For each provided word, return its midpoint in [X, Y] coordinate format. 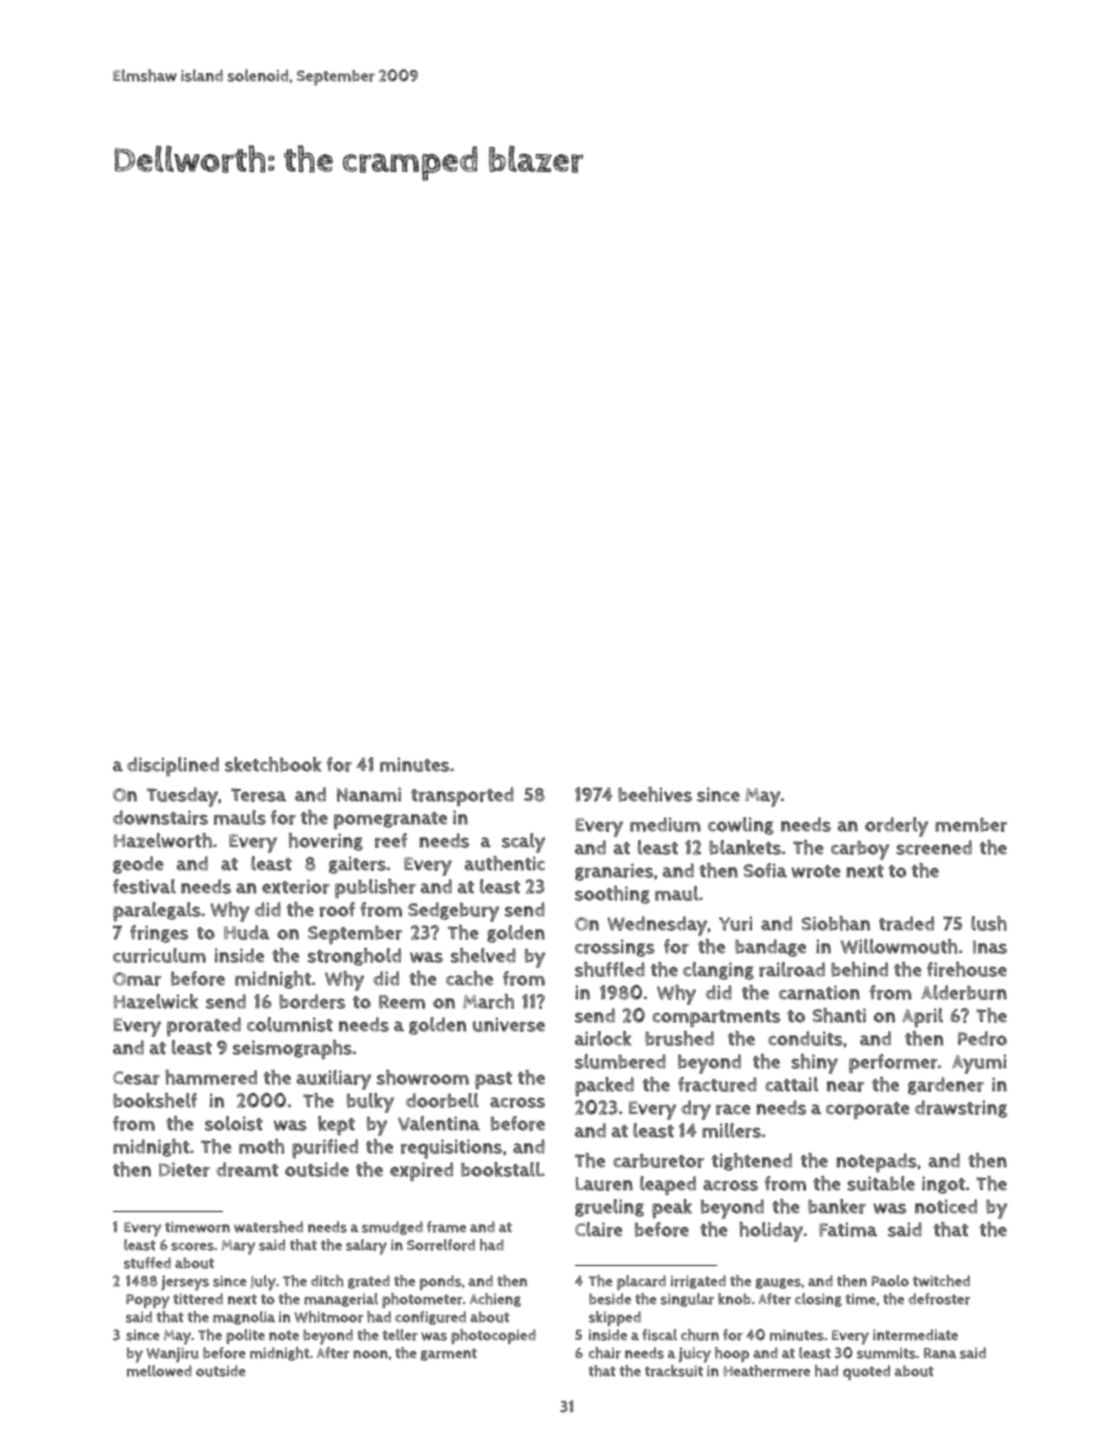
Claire [599, 1229]
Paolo [890, 1281]
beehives [655, 794]
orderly [896, 827]
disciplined [173, 767]
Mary [238, 1247]
